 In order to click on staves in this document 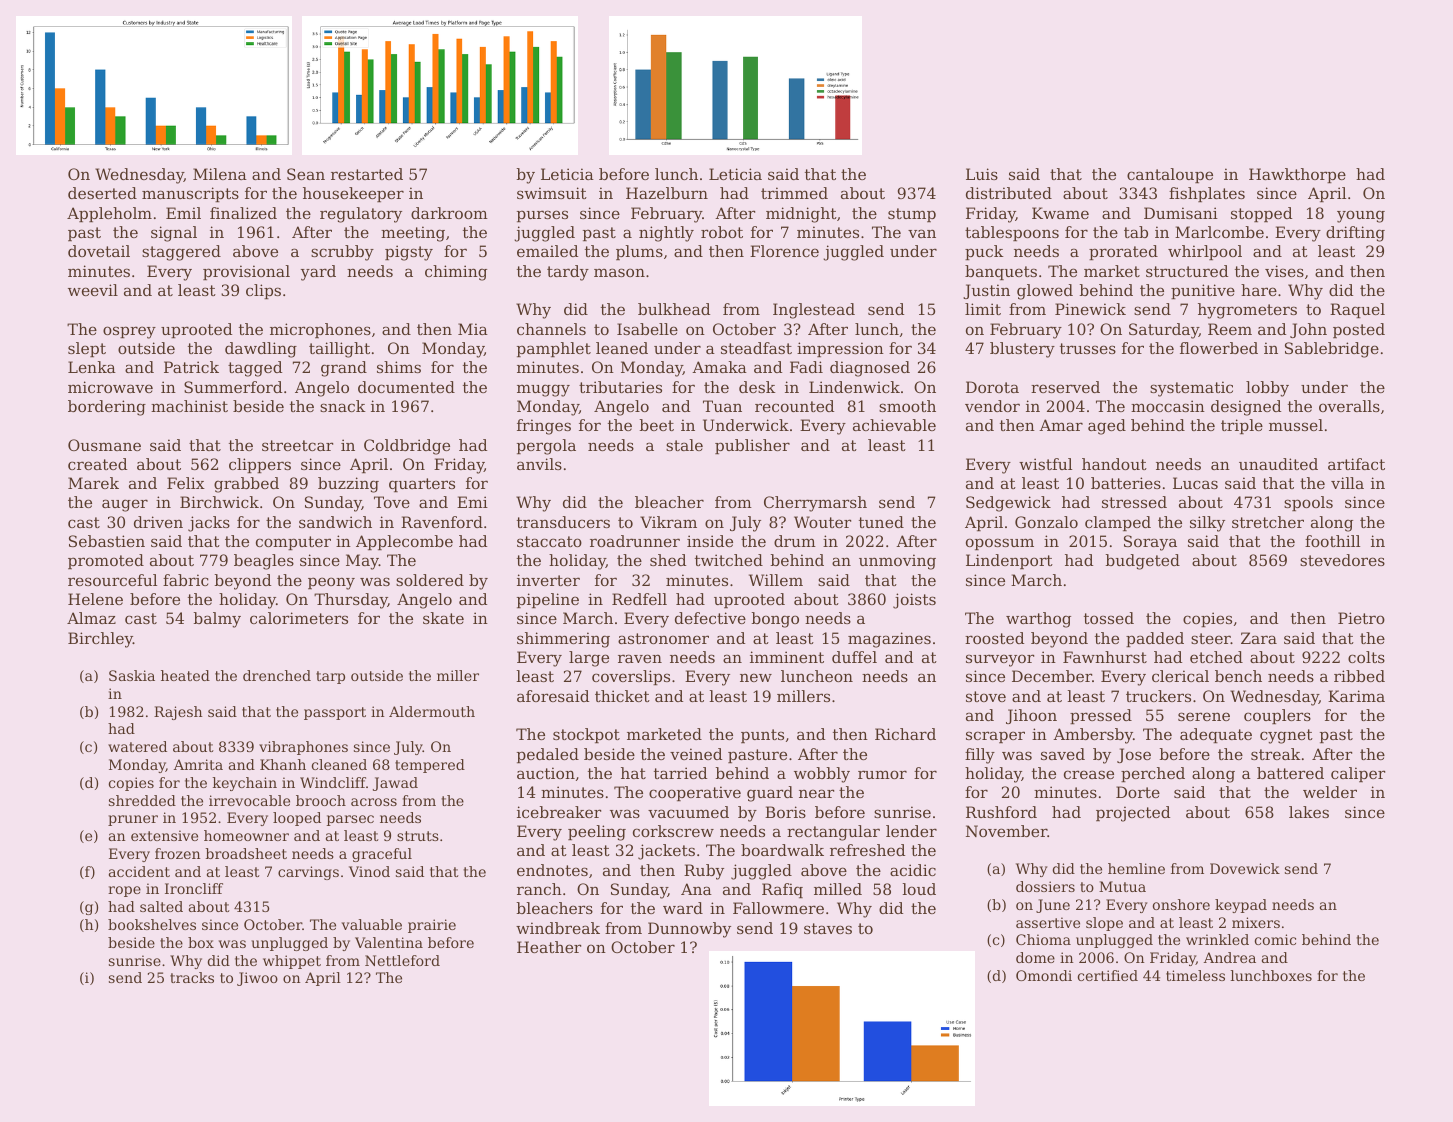, I will do `click(828, 928)`.
